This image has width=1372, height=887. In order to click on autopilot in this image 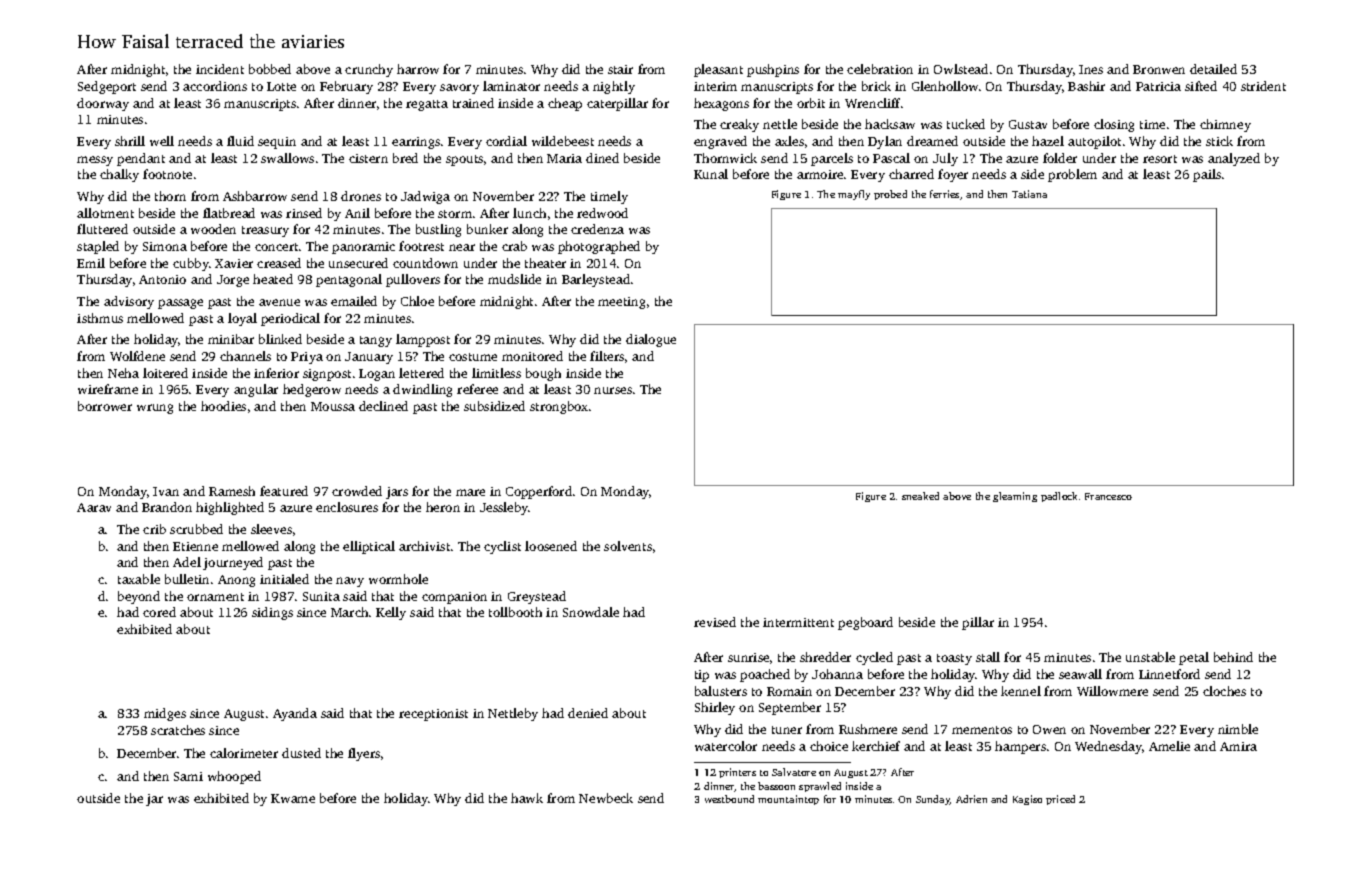, I will do `click(1094, 142)`.
